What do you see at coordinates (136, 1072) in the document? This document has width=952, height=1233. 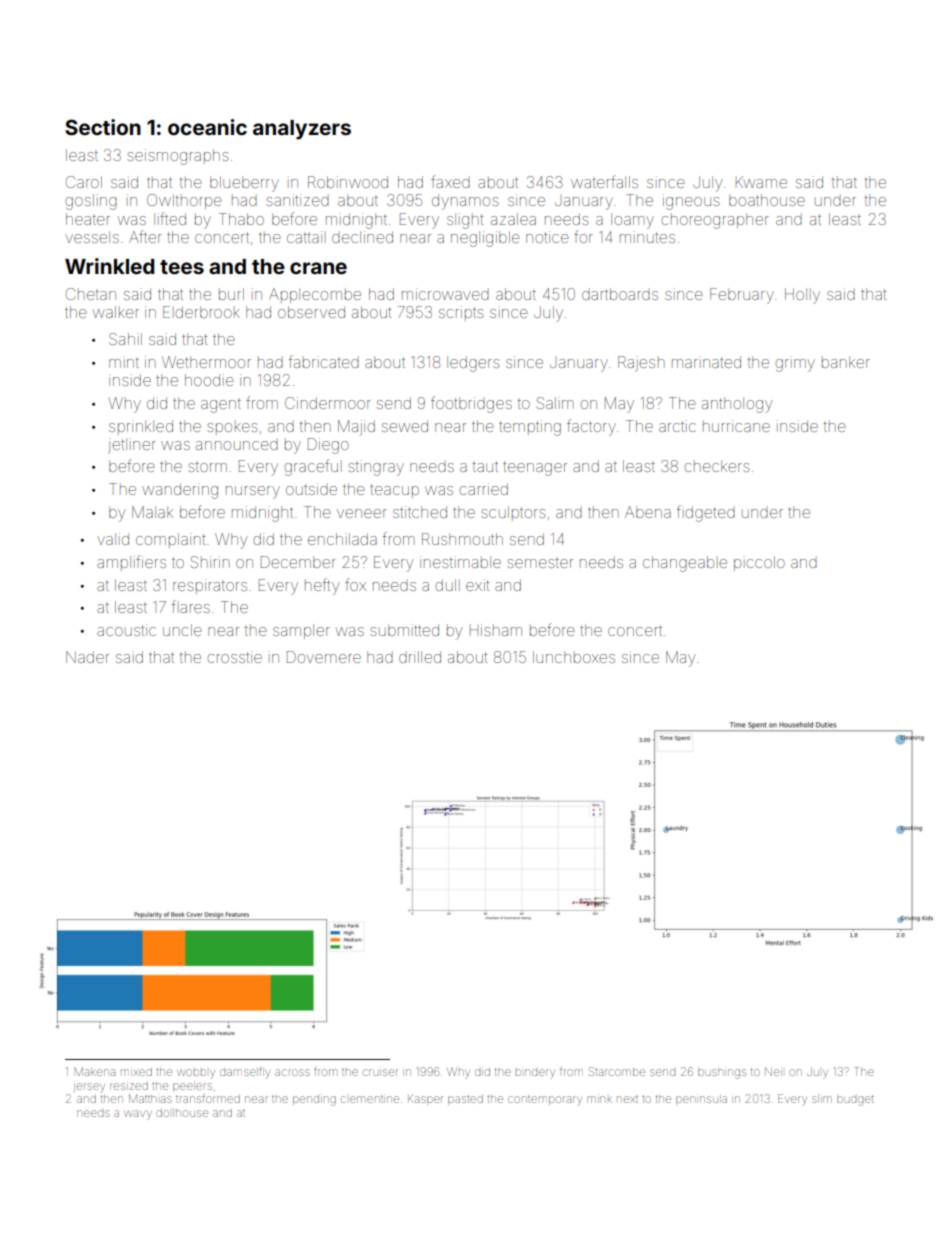 I see `mixed` at bounding box center [136, 1072].
